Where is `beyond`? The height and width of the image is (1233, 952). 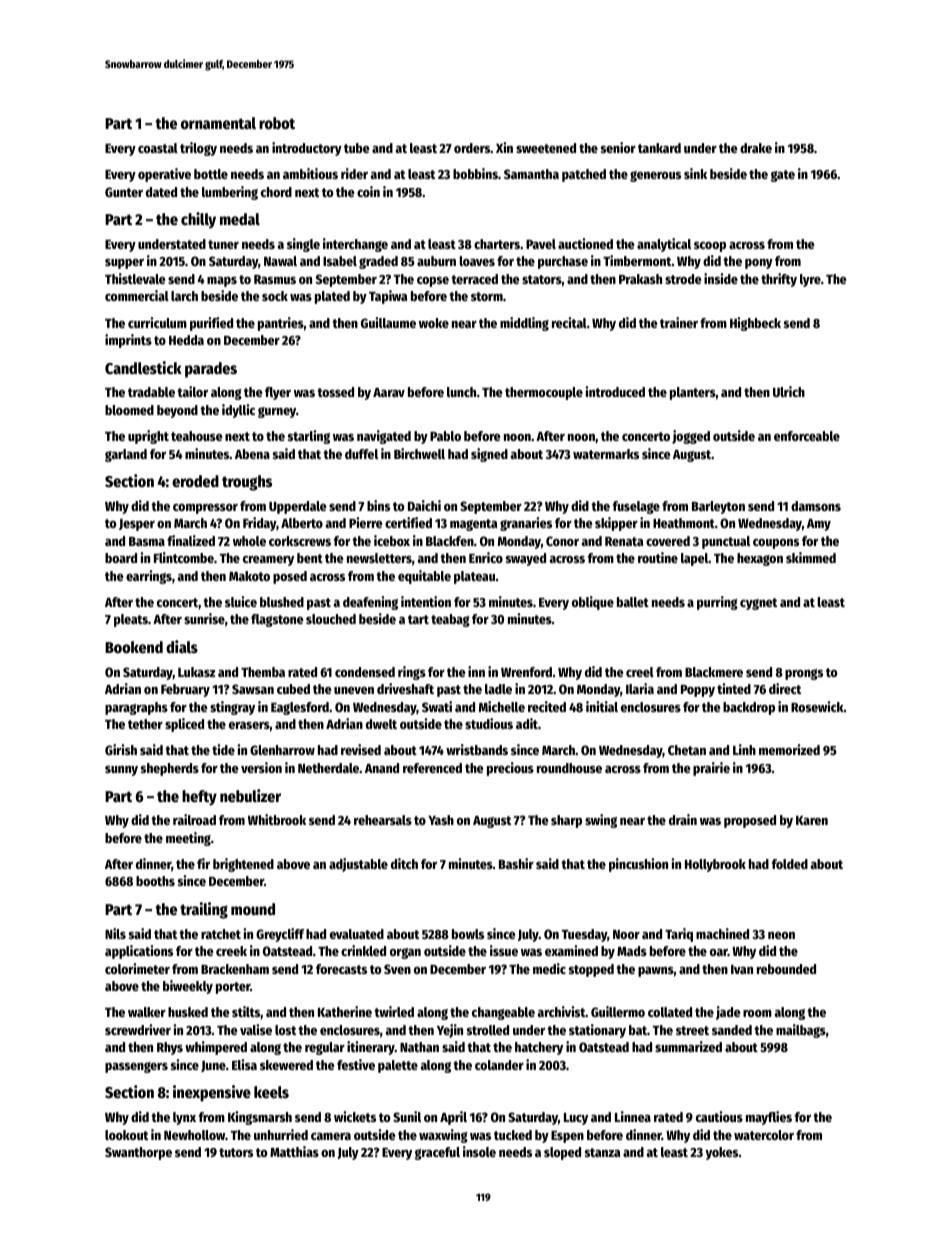 beyond is located at coordinates (177, 411).
